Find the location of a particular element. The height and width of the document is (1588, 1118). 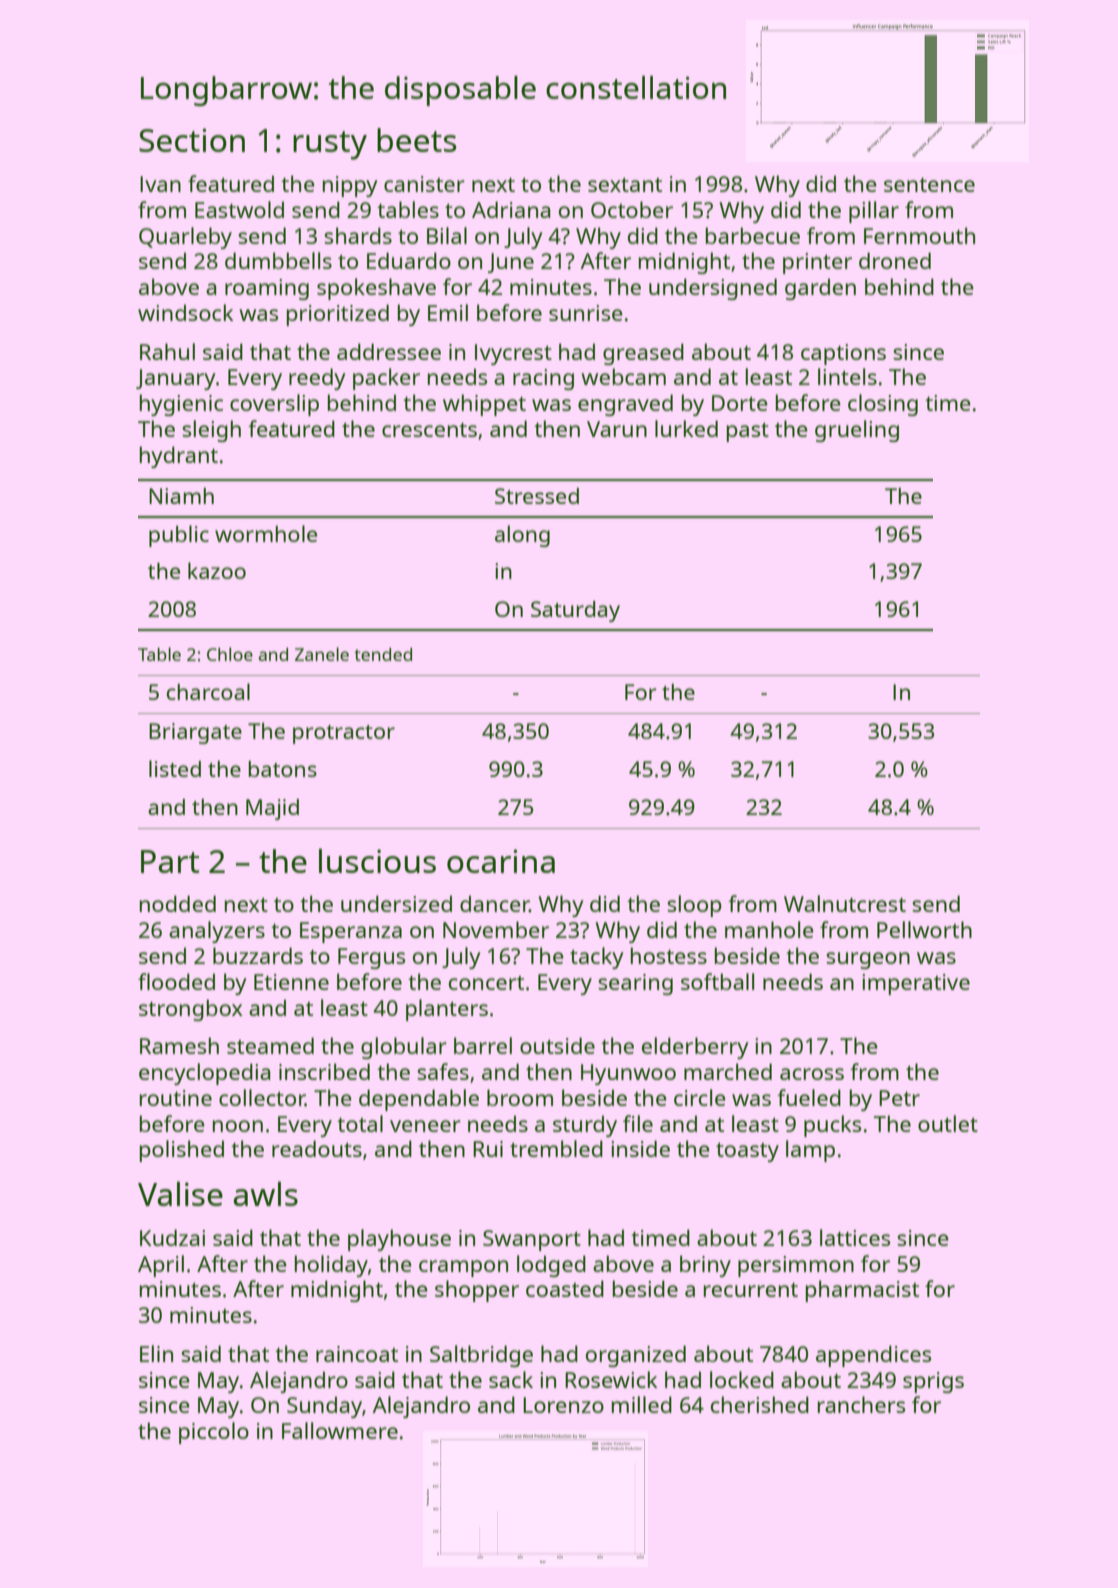

tended is located at coordinates (383, 654).
